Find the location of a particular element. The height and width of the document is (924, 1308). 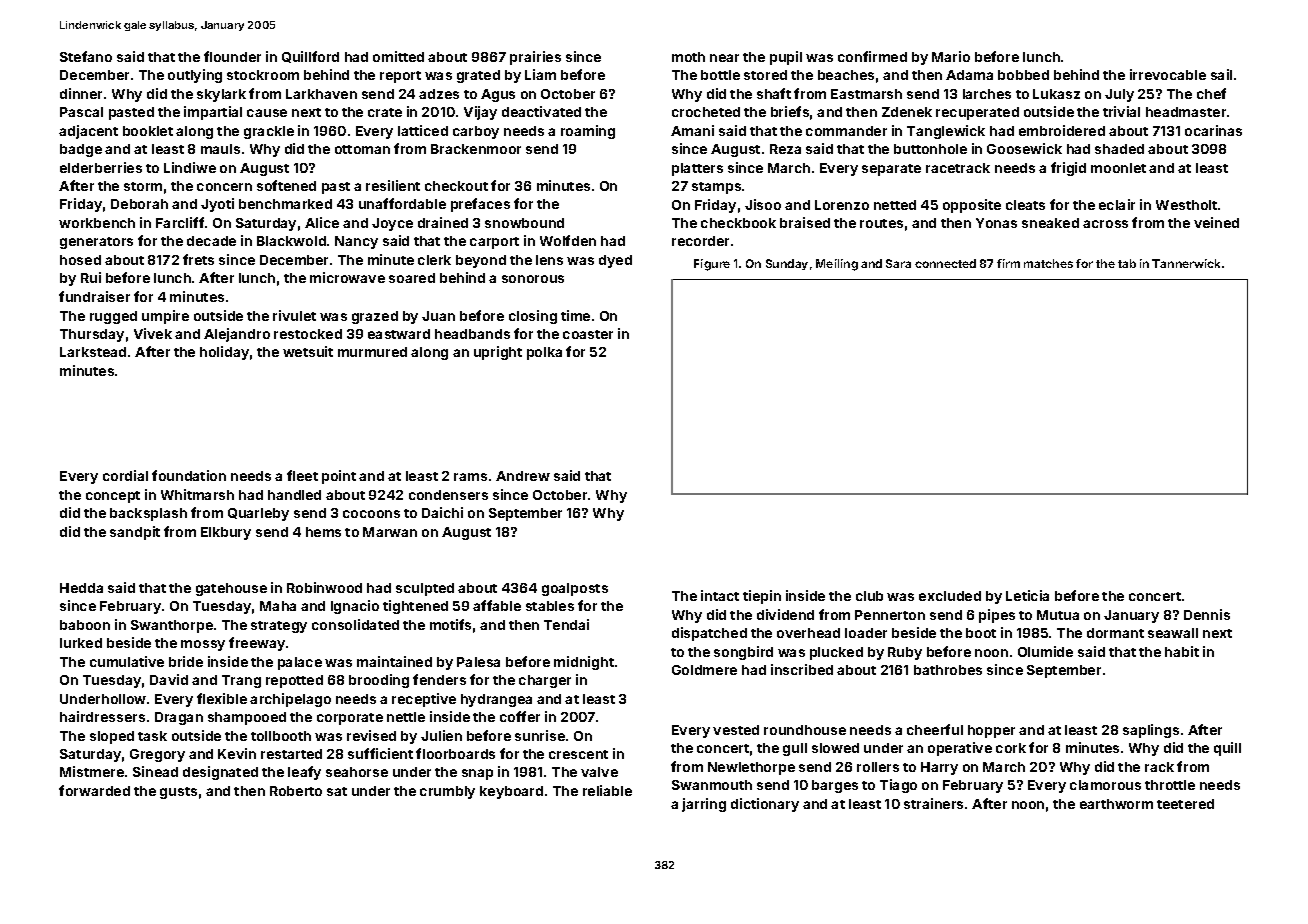

Robinwood is located at coordinates (324, 587).
